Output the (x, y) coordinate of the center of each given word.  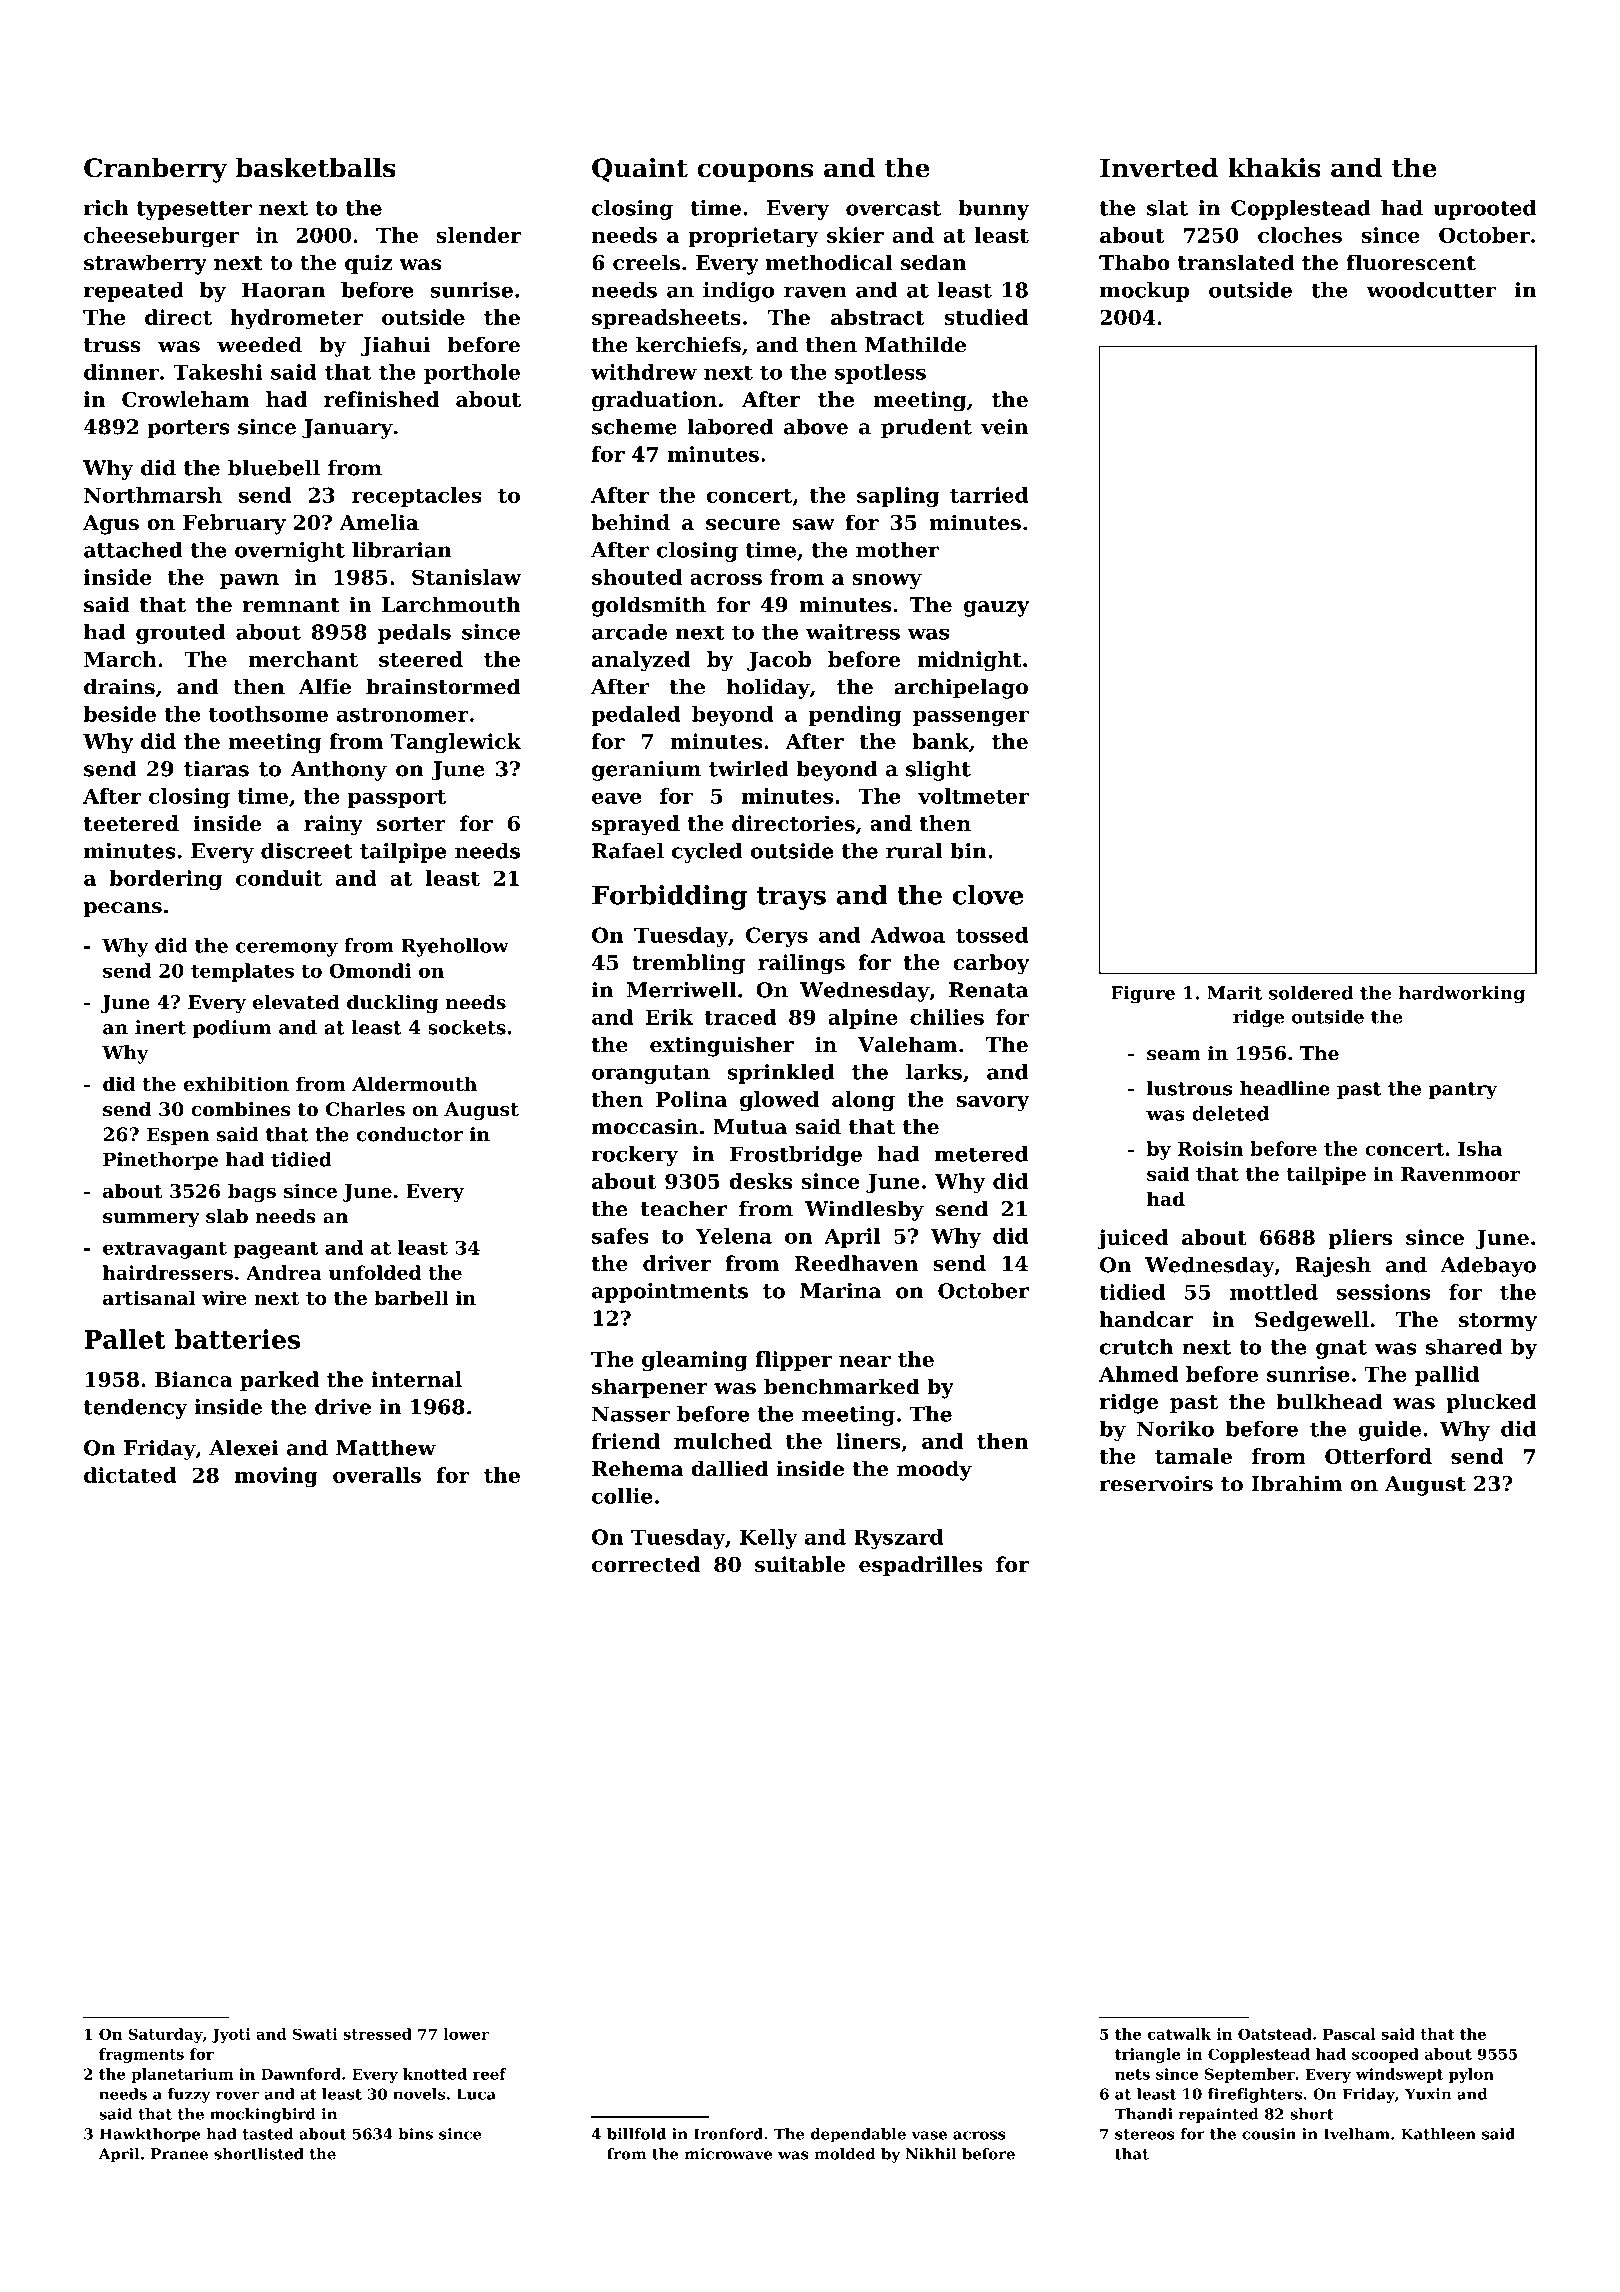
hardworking (1462, 995)
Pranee (179, 2154)
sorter (411, 824)
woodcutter (1431, 290)
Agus (111, 525)
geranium (646, 771)
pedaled (636, 716)
